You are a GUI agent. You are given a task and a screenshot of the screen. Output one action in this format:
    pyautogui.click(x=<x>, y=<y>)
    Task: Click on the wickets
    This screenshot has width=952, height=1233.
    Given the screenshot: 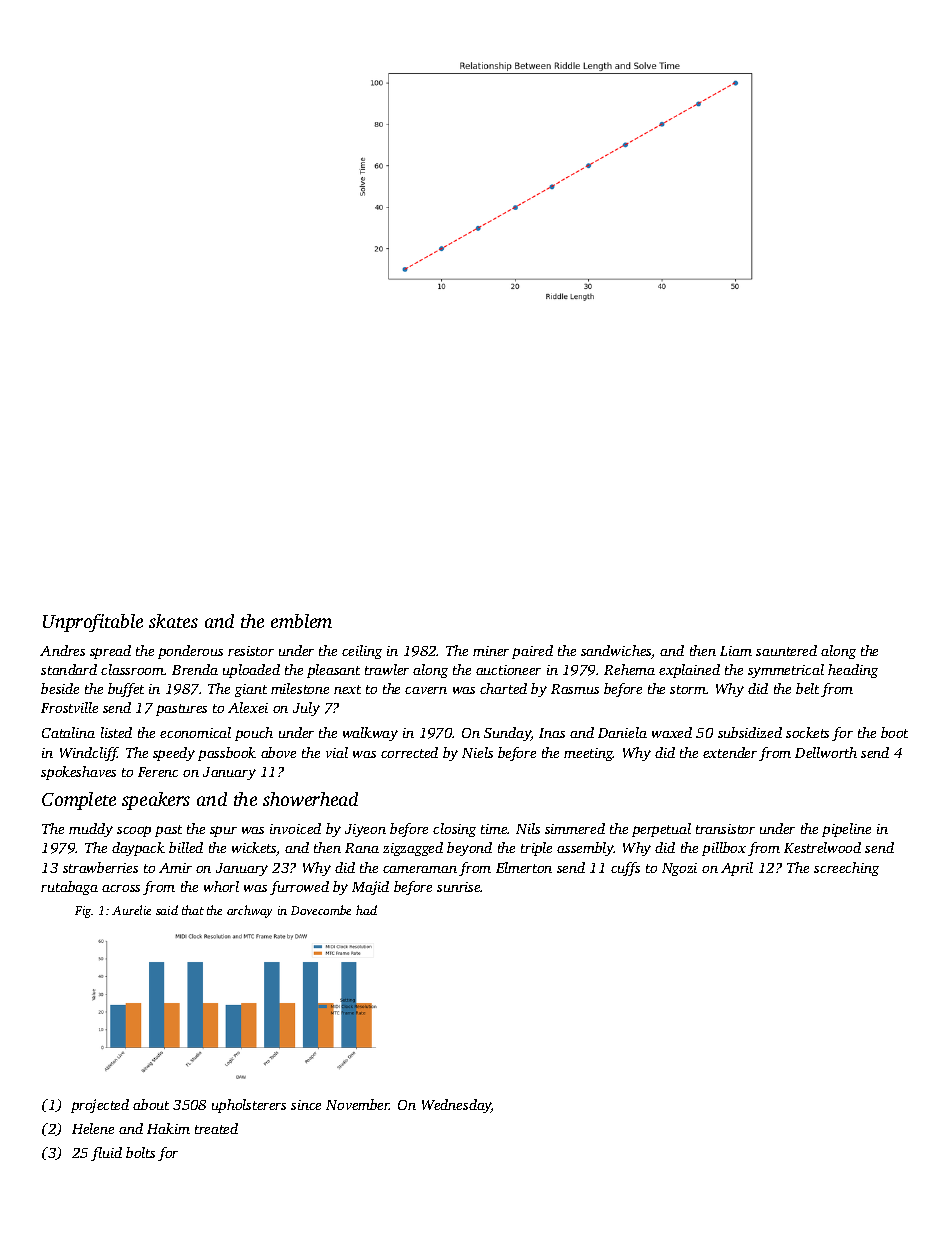 What is the action you would take?
    pyautogui.click(x=254, y=847)
